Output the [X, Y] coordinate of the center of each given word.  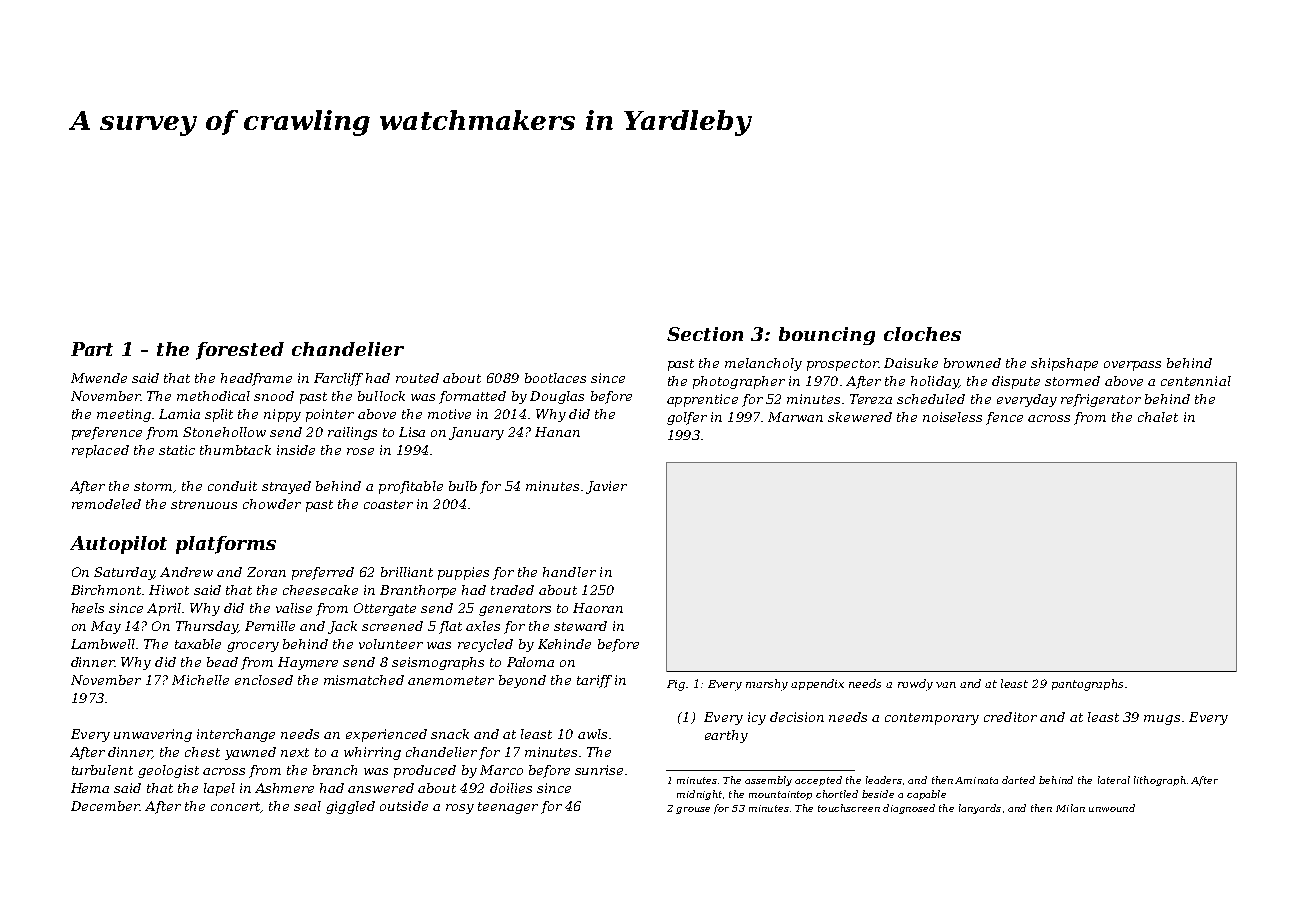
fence [1004, 418]
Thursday [207, 627]
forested [240, 351]
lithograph [1160, 781]
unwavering [153, 735]
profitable [411, 487]
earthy [726, 736]
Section [705, 334]
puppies [463, 573]
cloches [922, 334]
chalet [1158, 417]
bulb [463, 486]
